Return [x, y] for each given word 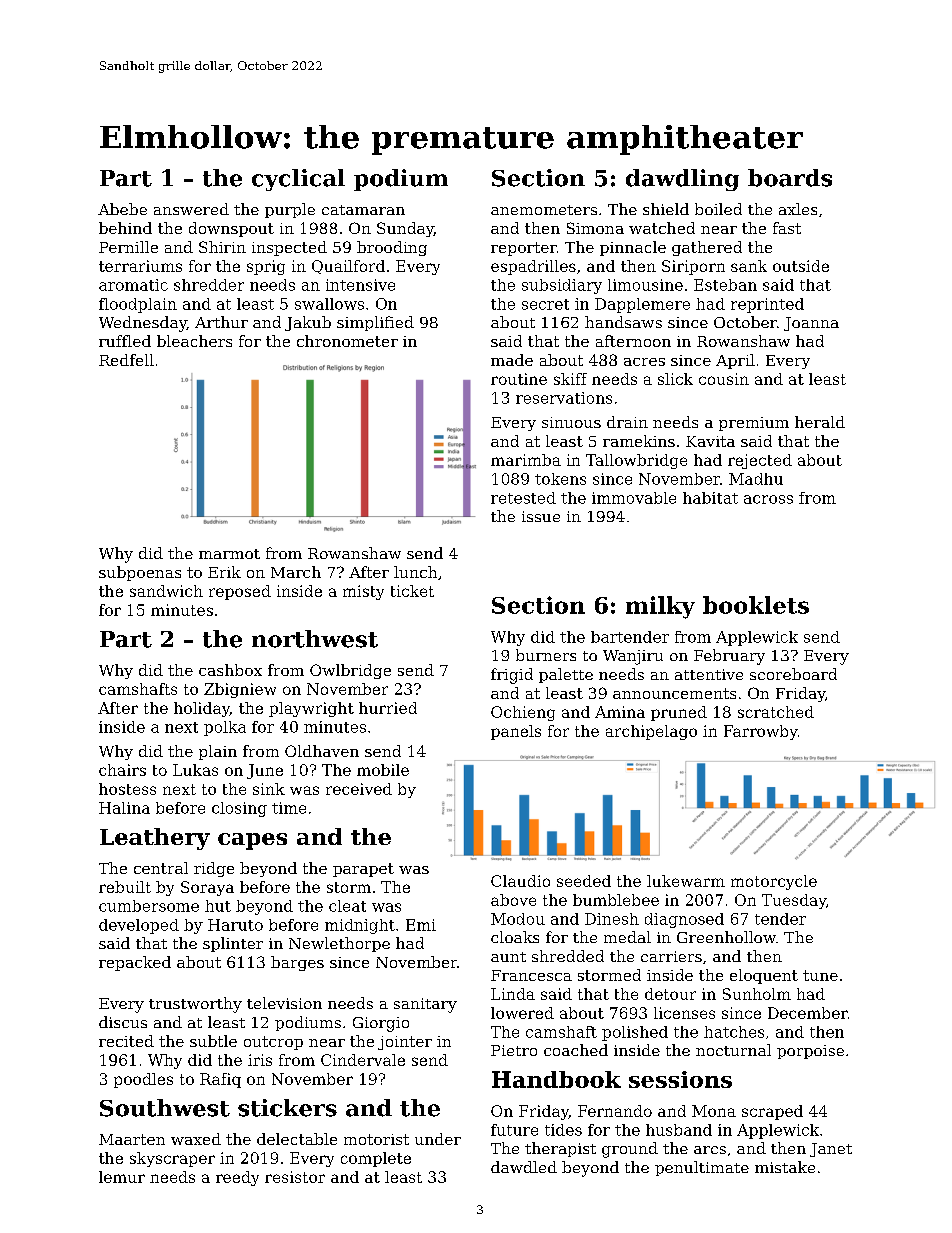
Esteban [725, 285]
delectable [297, 1139]
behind [125, 228]
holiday [202, 709]
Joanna [811, 324]
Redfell [126, 360]
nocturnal [733, 1050]
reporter [524, 249]
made [512, 360]
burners [546, 655]
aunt [508, 957]
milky [660, 607]
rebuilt [125, 887]
